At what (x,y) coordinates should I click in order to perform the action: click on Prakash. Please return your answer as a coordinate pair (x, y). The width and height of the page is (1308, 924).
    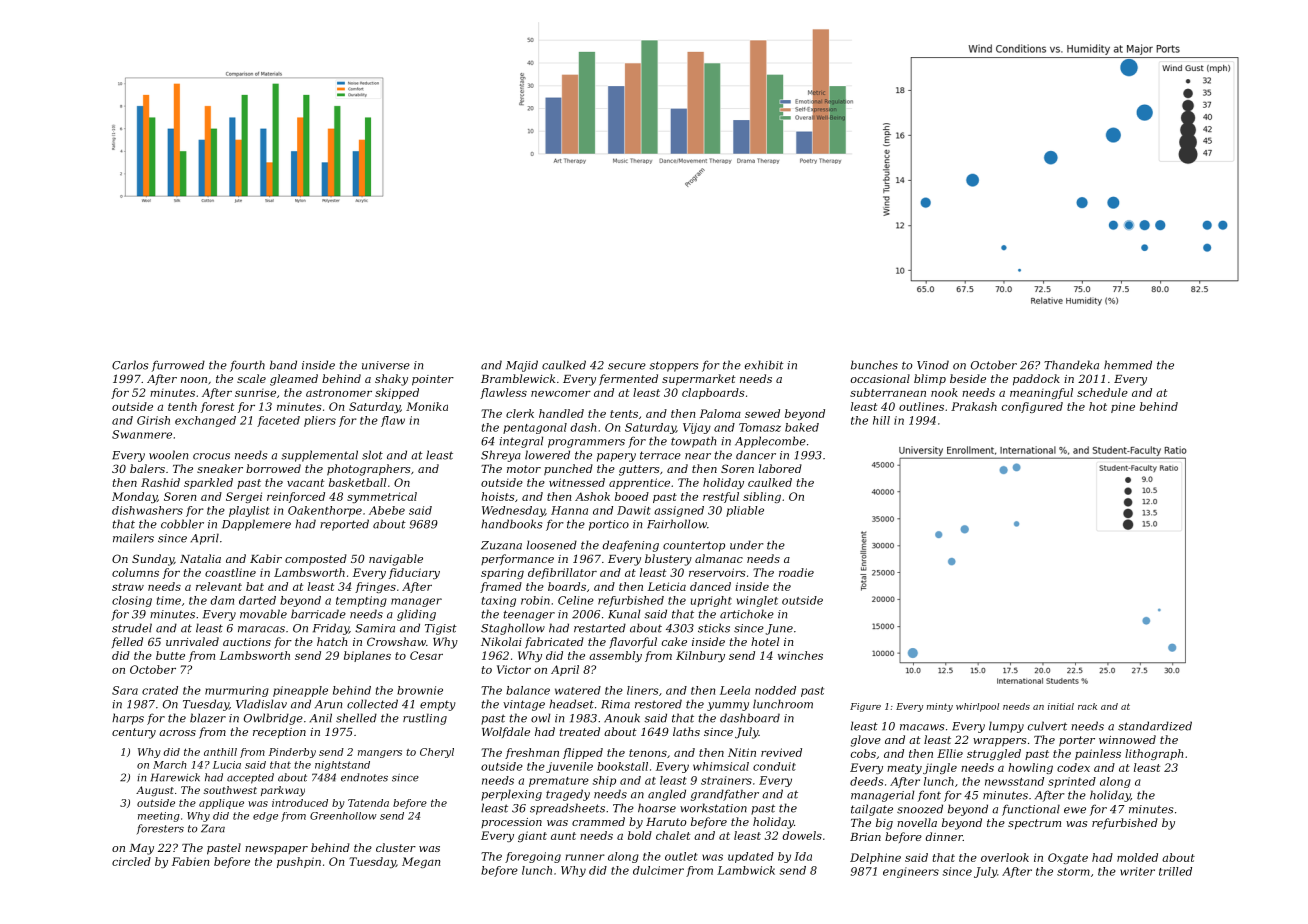
    Looking at the image, I should click on (974, 406).
